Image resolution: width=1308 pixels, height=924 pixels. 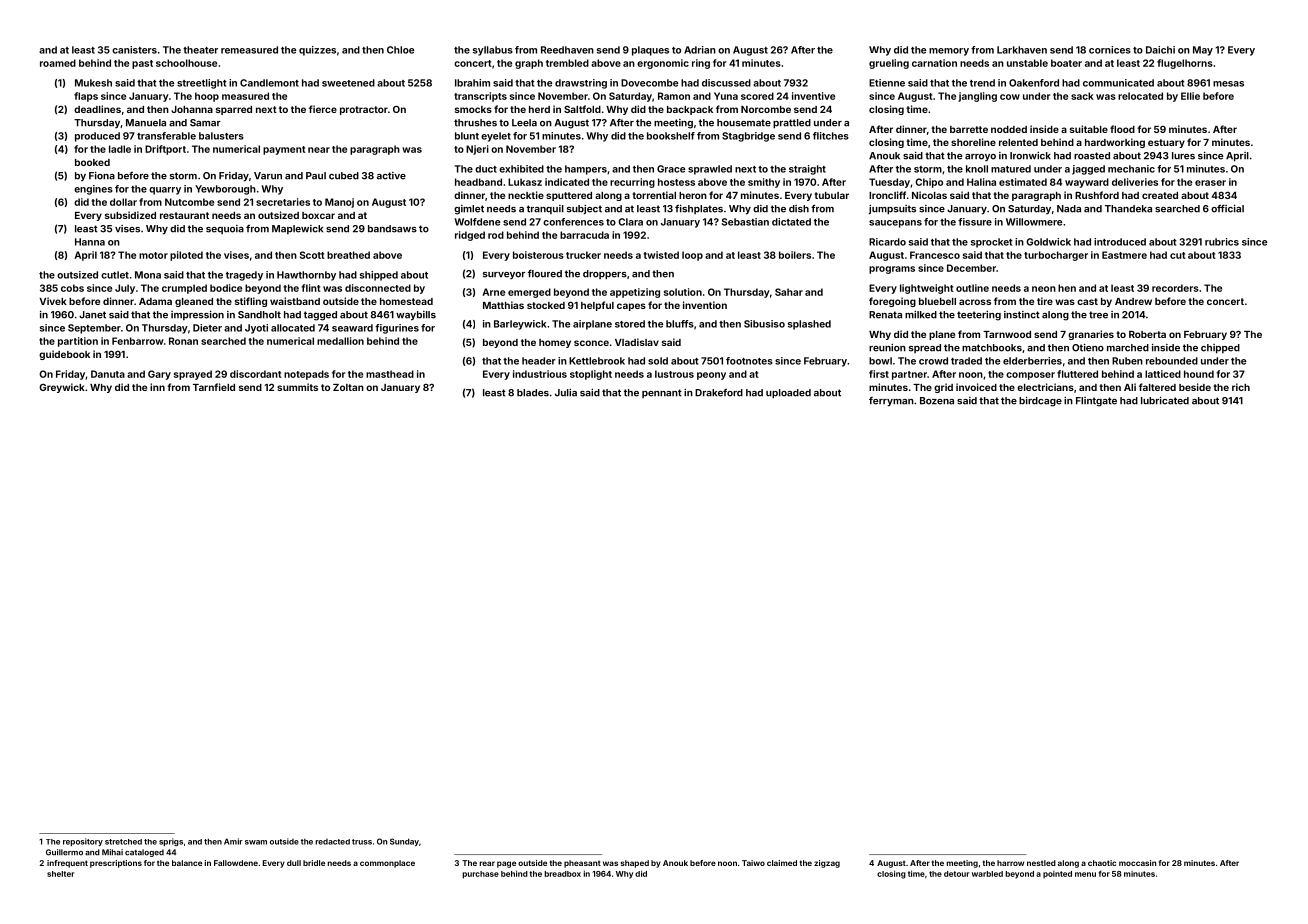 What do you see at coordinates (236, 863) in the page?
I see `Fallowdene` at bounding box center [236, 863].
